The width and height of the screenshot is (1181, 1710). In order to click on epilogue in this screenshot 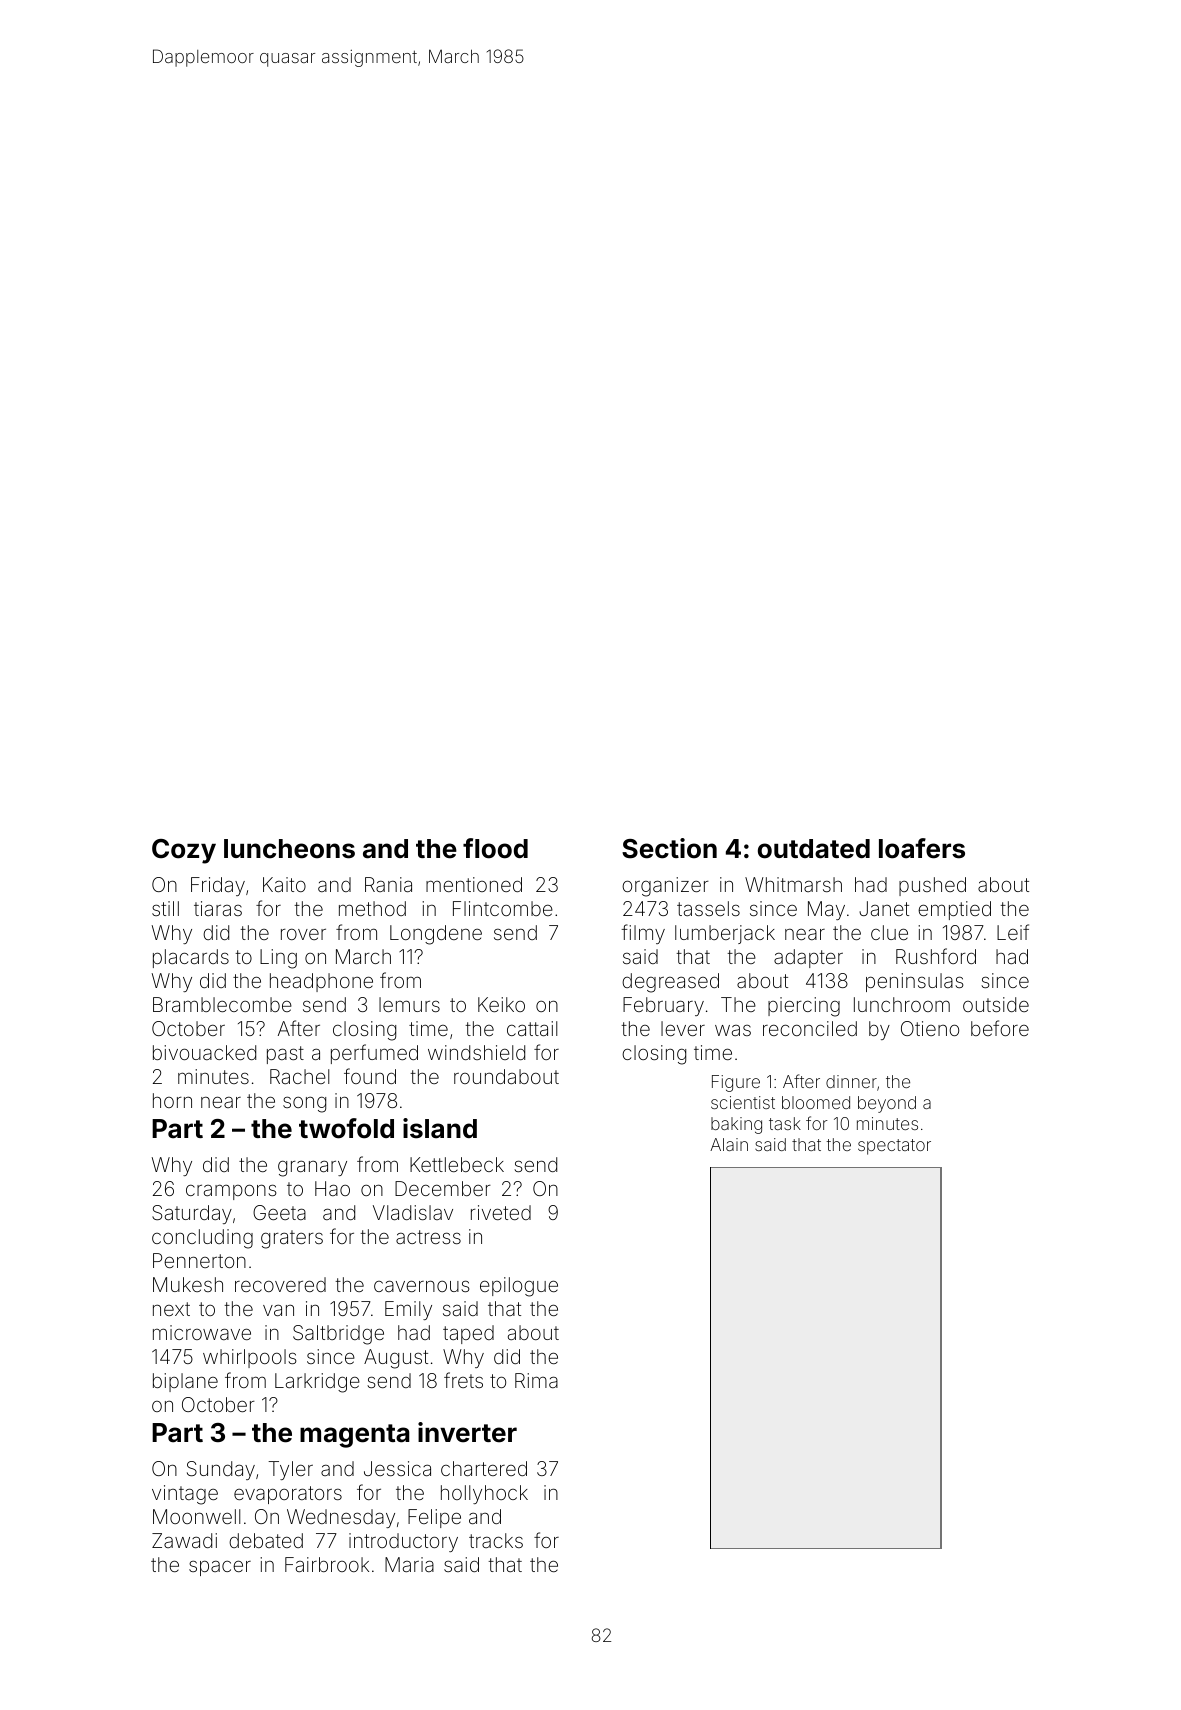, I will do `click(519, 1287)`.
